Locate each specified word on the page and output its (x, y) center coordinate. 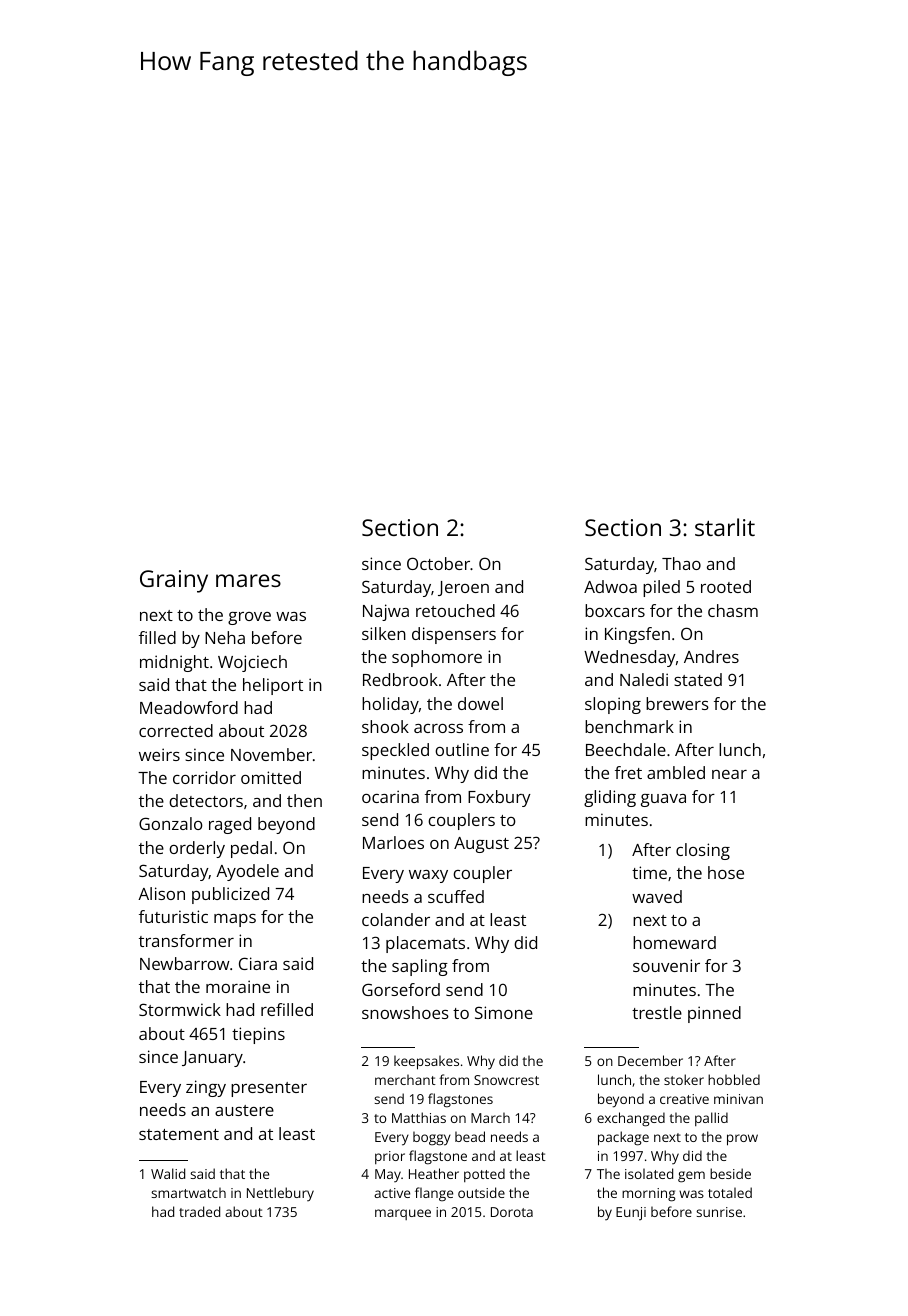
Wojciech (252, 663)
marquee (403, 1214)
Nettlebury (280, 1194)
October (438, 563)
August (481, 845)
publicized (230, 895)
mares (248, 580)
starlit (725, 527)
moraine (238, 986)
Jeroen (463, 588)
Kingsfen (637, 635)
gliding (610, 798)
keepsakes (426, 1062)
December (650, 1060)
